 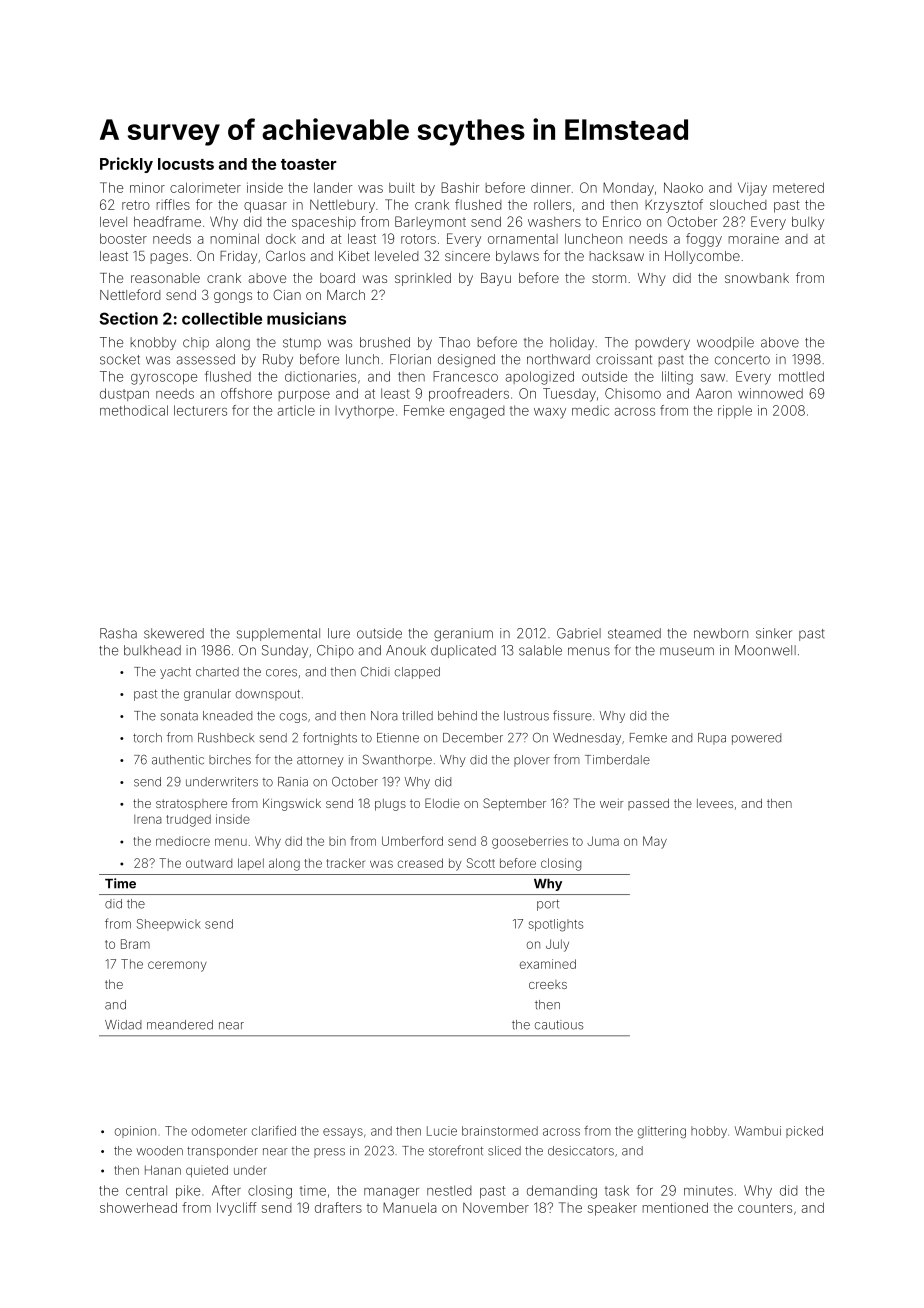 I want to click on essays, so click(x=343, y=1133).
